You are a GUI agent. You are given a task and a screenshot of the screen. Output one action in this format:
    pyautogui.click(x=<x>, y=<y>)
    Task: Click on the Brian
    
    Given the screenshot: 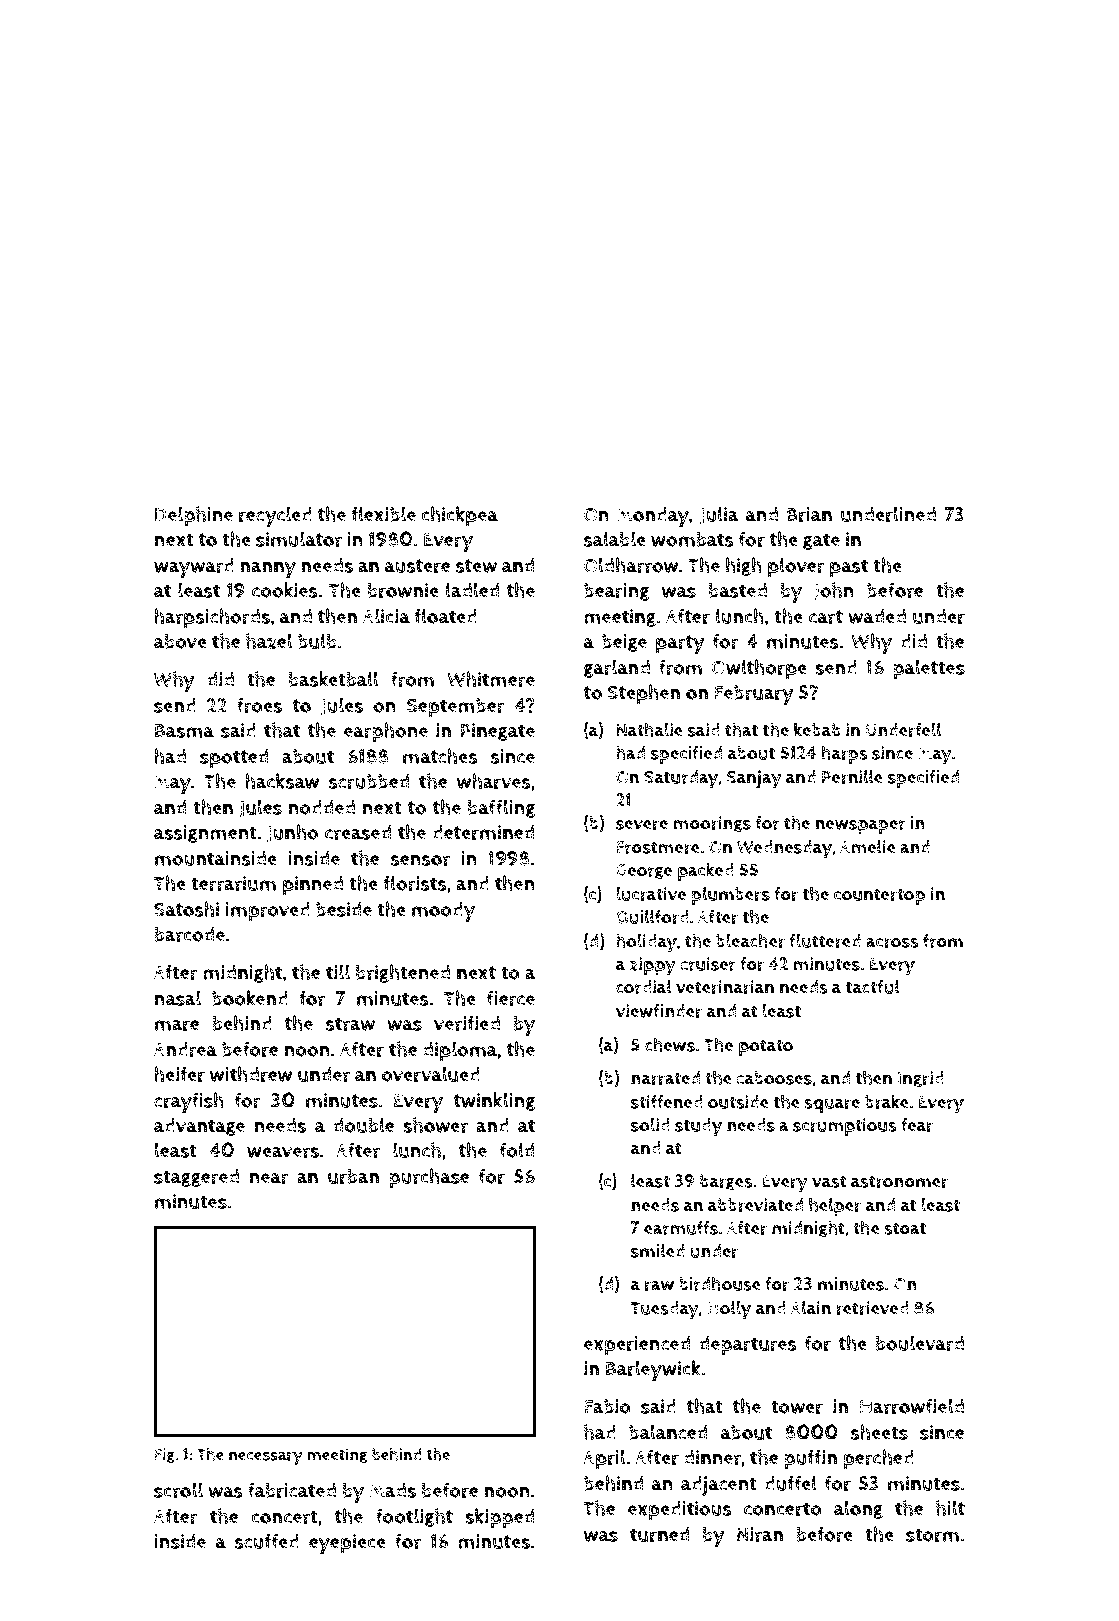 What is the action you would take?
    pyautogui.click(x=809, y=514)
